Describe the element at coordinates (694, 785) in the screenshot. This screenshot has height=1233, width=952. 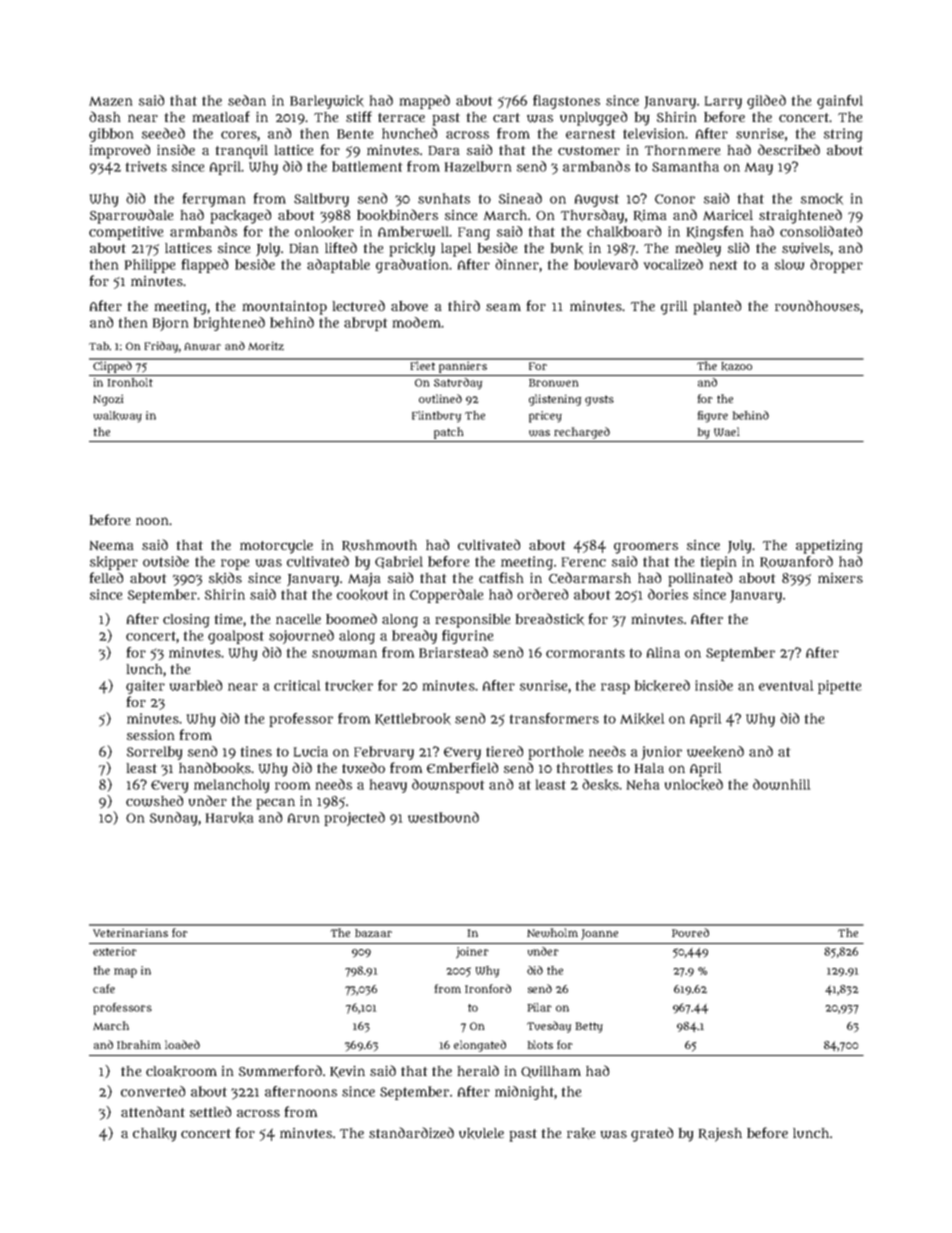
I see `unlocked` at that location.
